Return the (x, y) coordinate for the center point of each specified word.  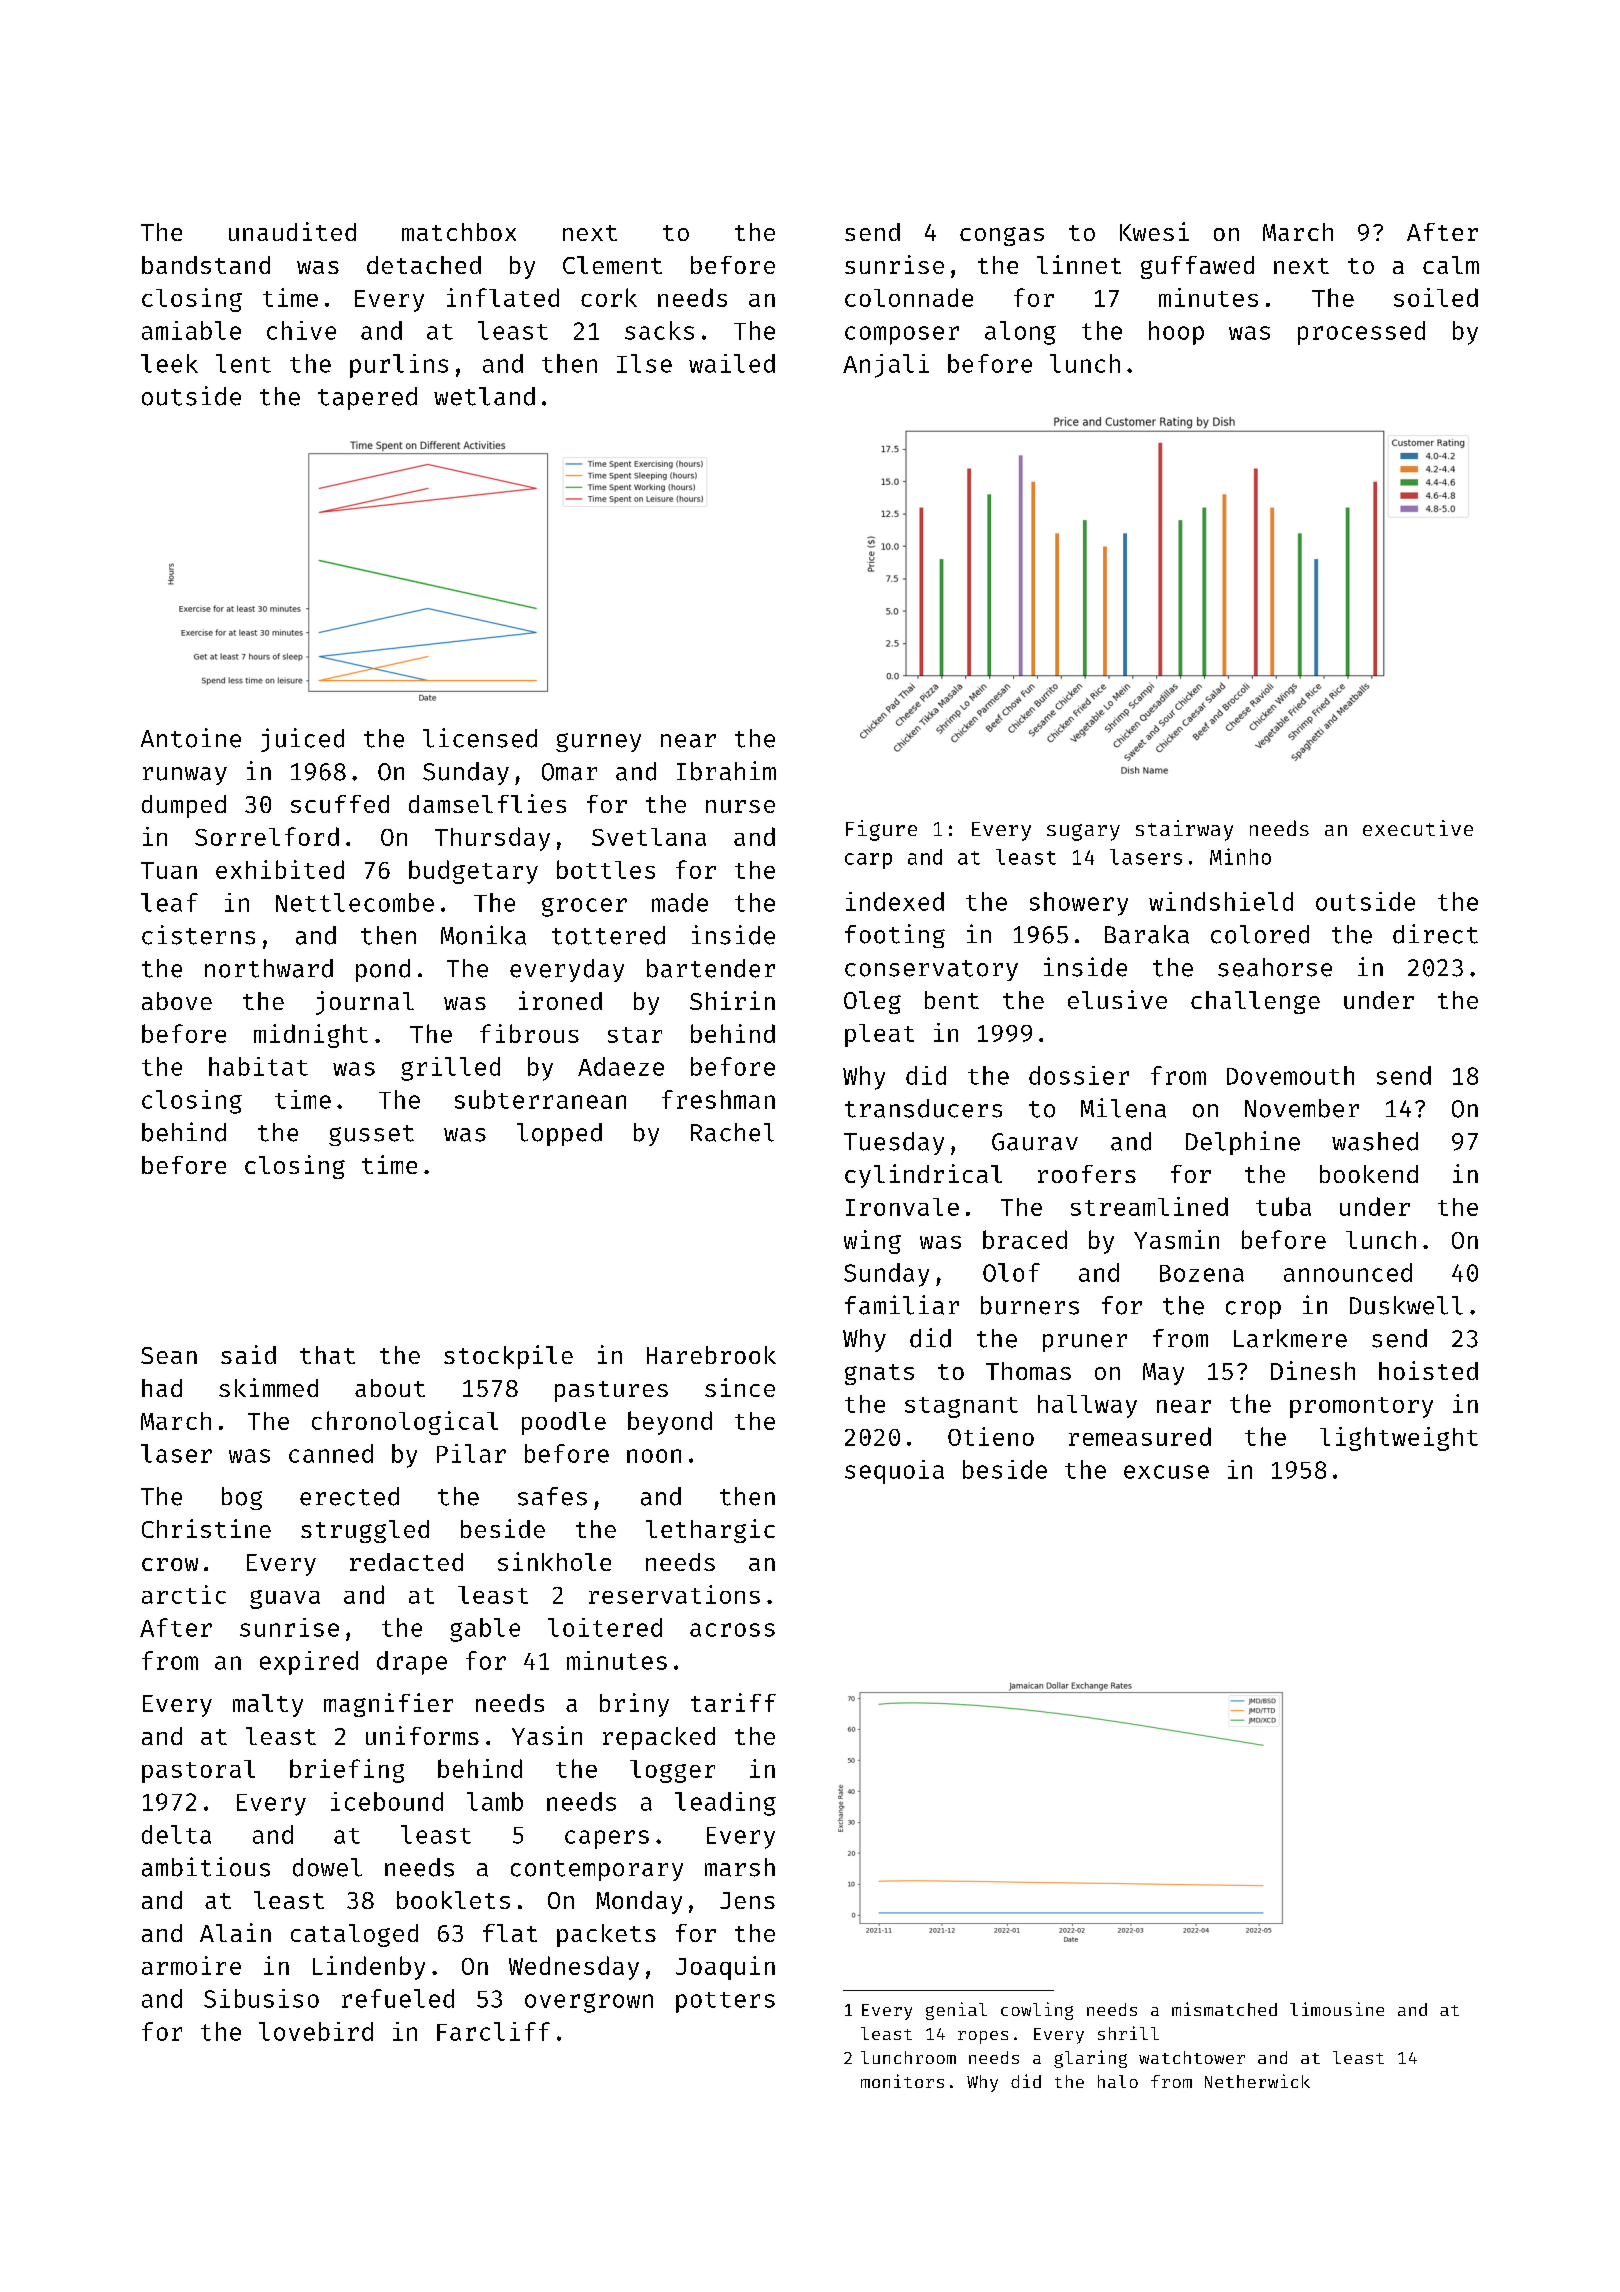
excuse (1166, 1472)
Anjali (886, 366)
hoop (1176, 333)
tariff (733, 1702)
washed (1375, 1141)
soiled (1436, 297)
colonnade (909, 297)
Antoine (191, 738)
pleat (879, 1035)
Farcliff (493, 2031)
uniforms (422, 1735)
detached (424, 265)
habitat (258, 1066)
